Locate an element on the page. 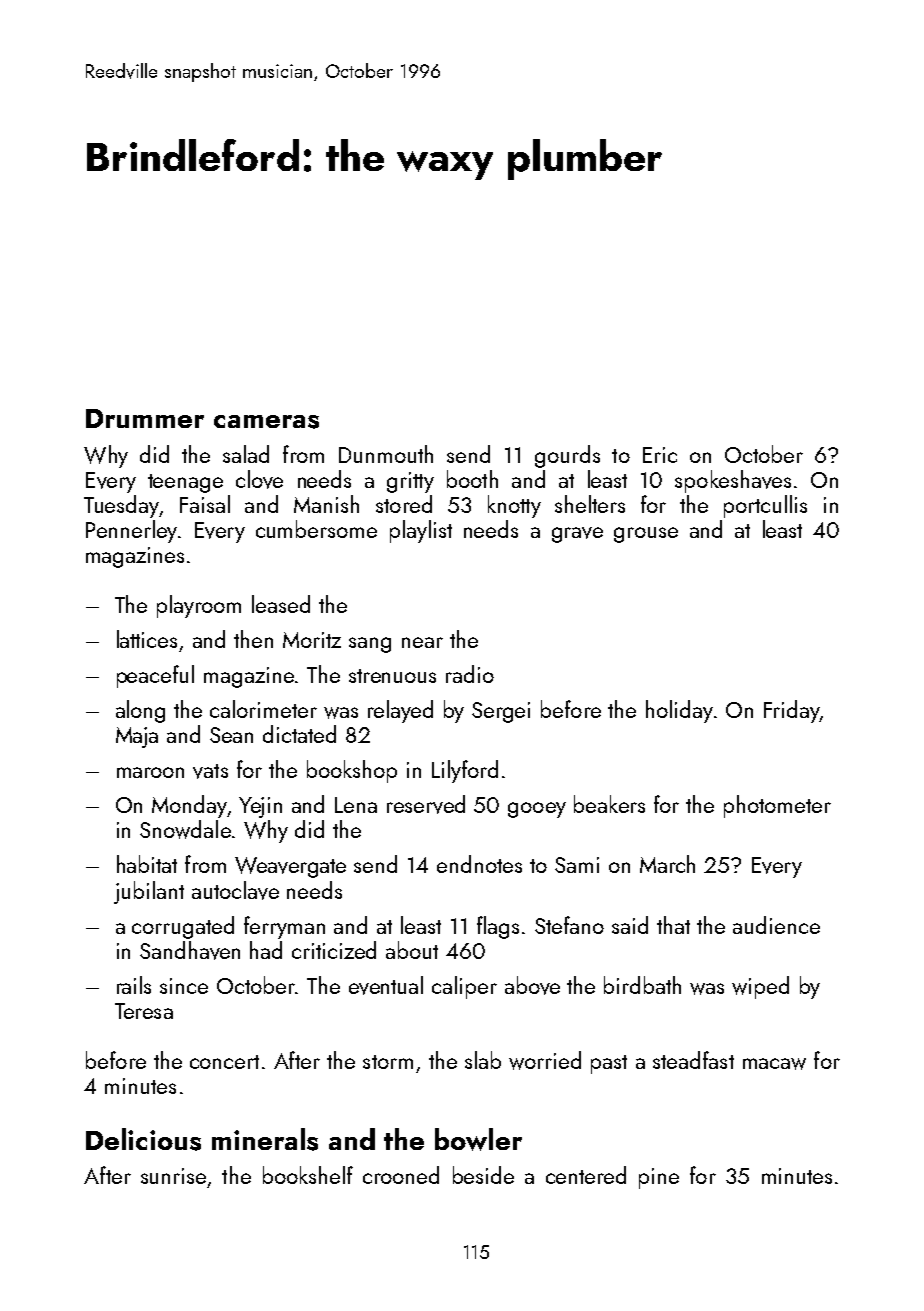 The image size is (924, 1311). lattices is located at coordinates (147, 639).
